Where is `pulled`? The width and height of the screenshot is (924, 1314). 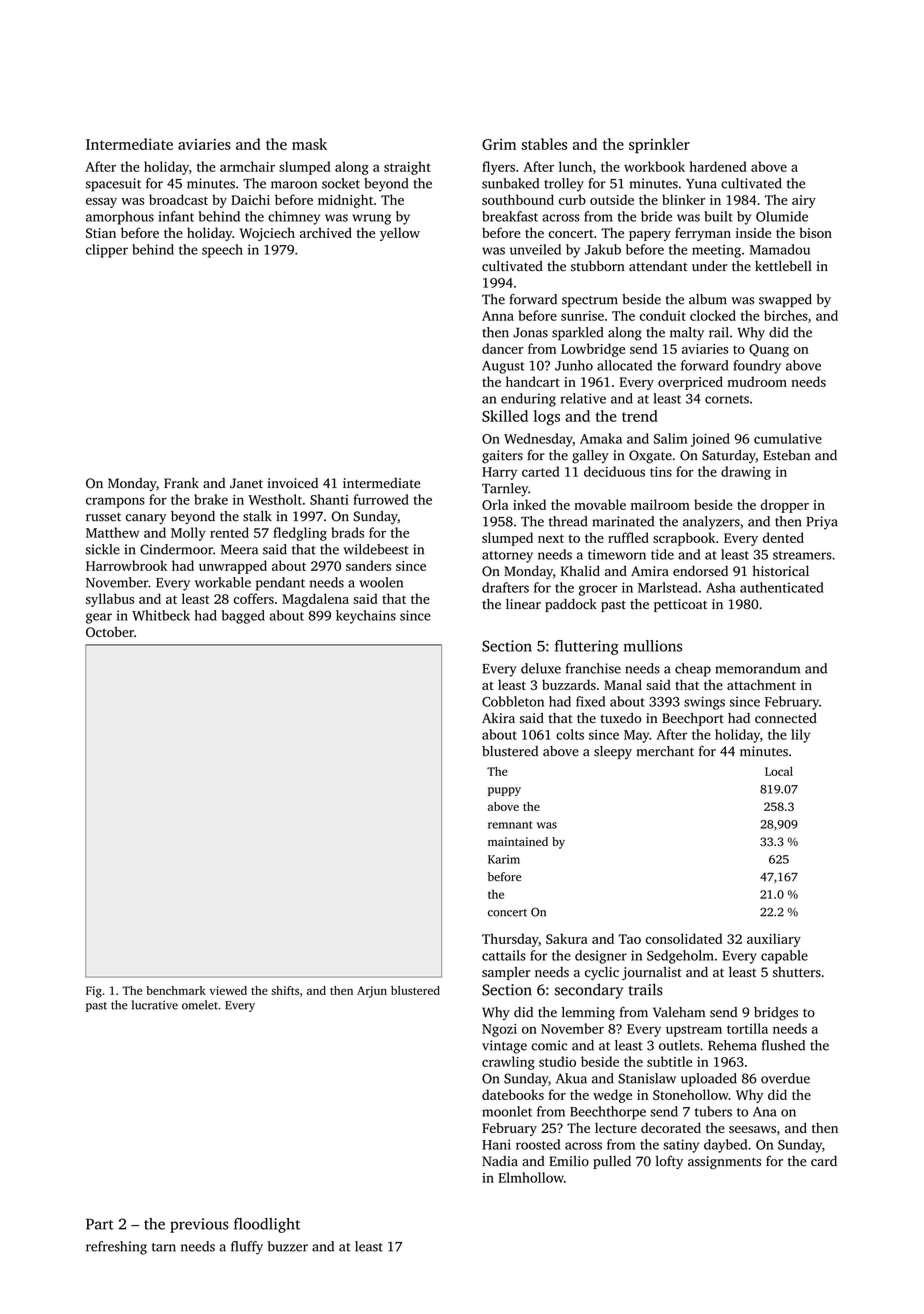 pulled is located at coordinates (612, 1162).
